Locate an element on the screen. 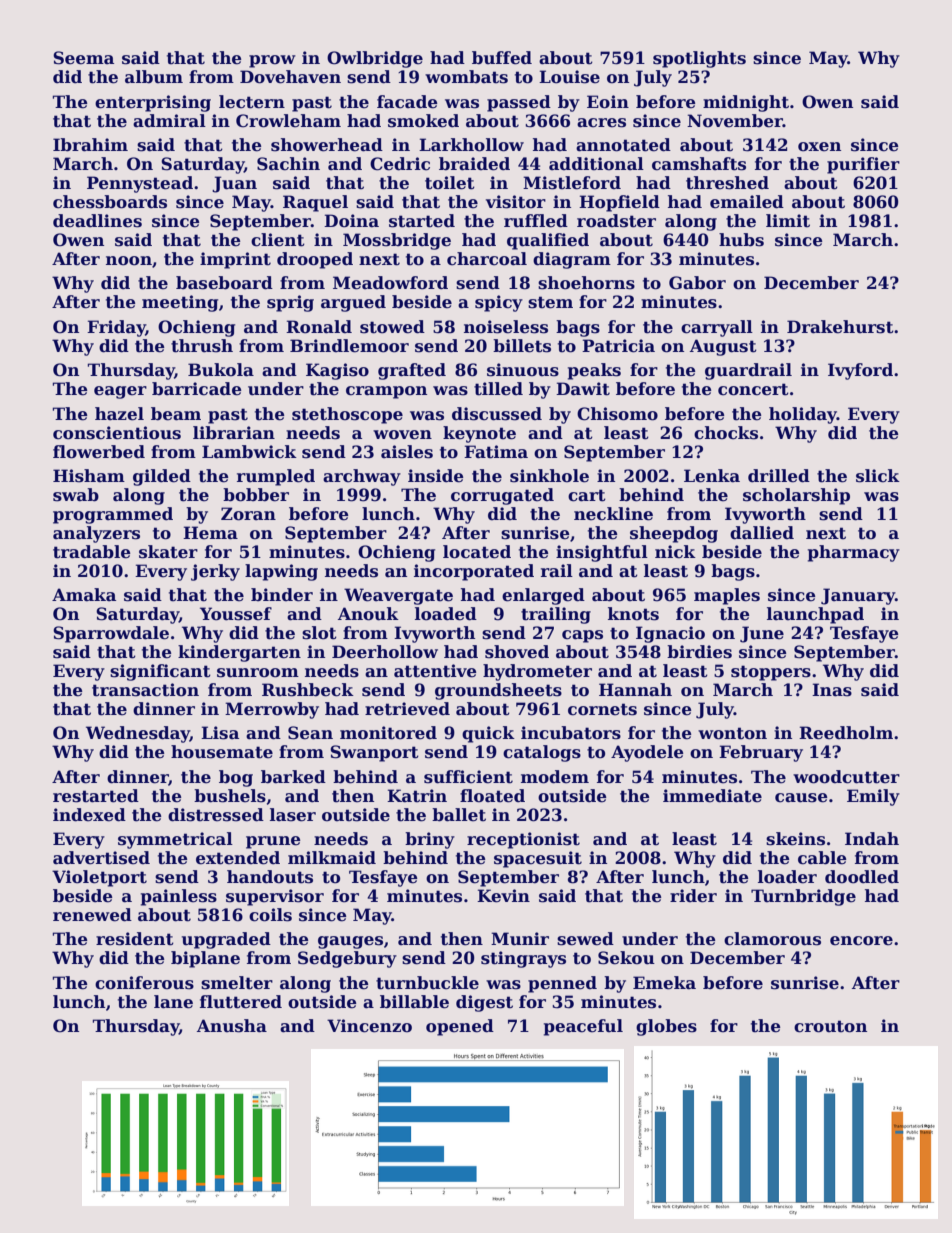  Drakehurst is located at coordinates (840, 327).
